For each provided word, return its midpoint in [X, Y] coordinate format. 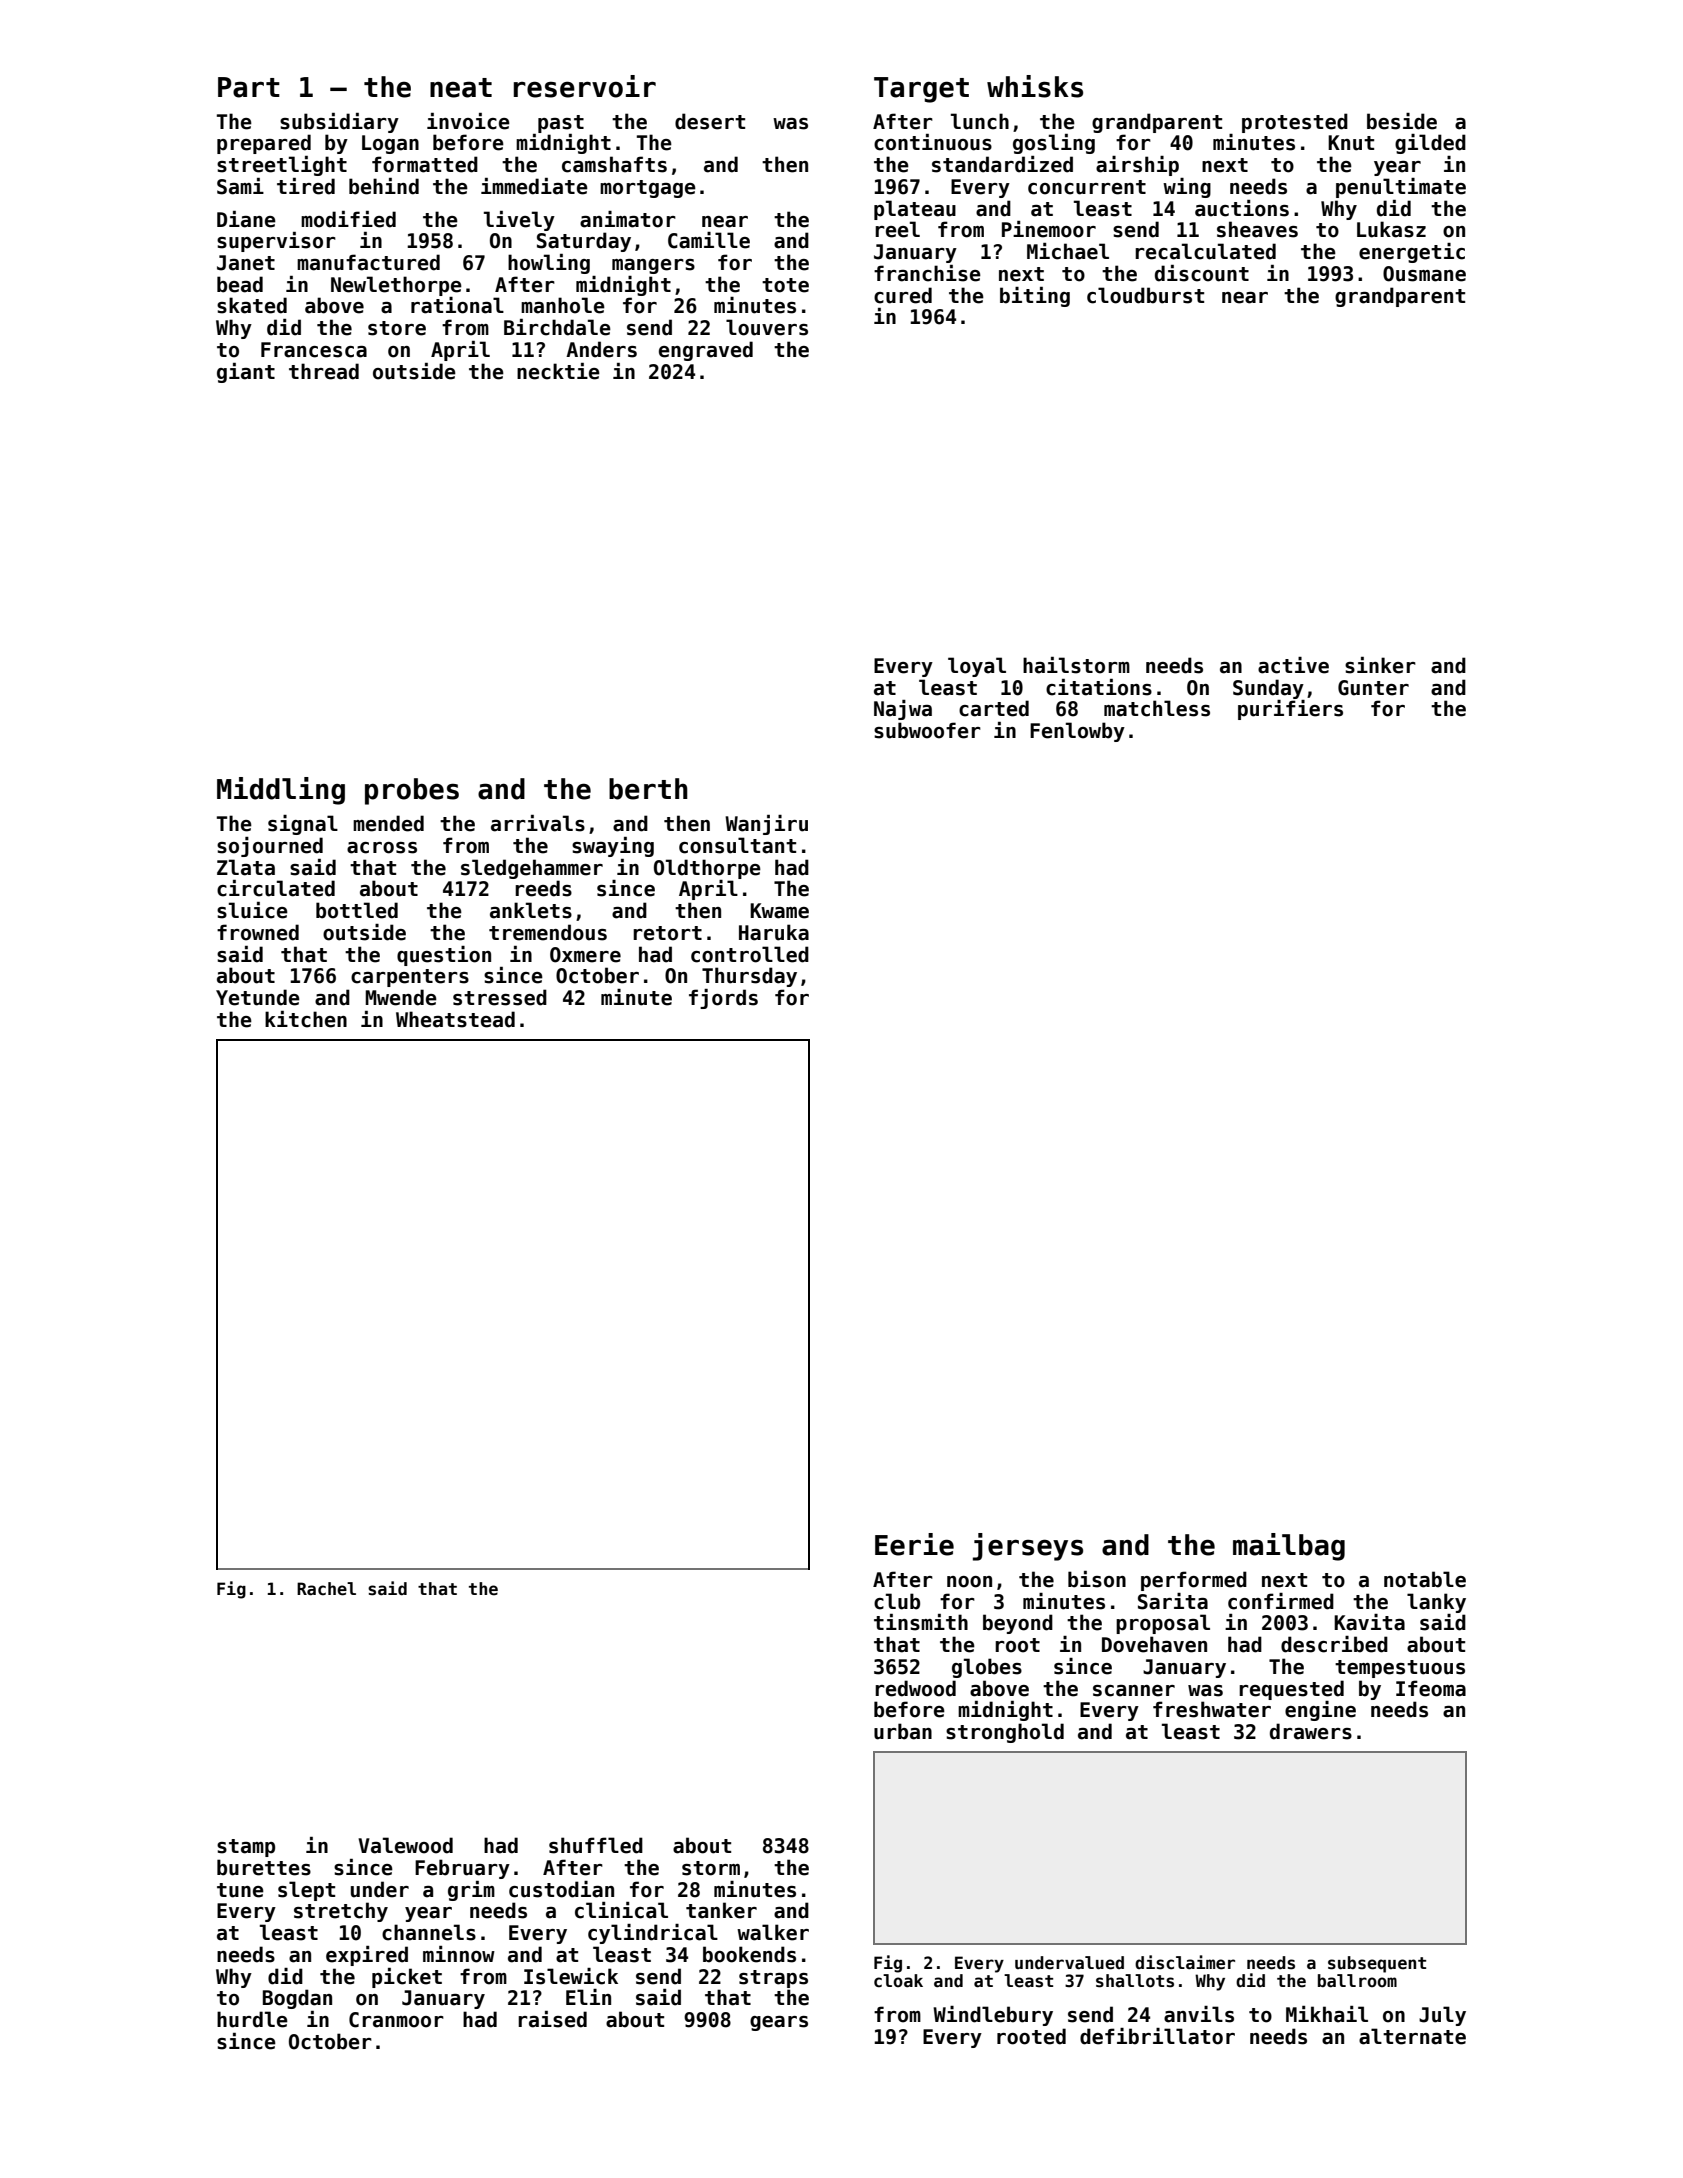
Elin [588, 1997]
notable [1425, 1579]
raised [552, 2019]
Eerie [914, 1544]
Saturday [584, 242]
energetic [1412, 253]
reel [897, 229]
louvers [767, 327]
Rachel [326, 1589]
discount [1202, 273]
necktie [558, 371]
